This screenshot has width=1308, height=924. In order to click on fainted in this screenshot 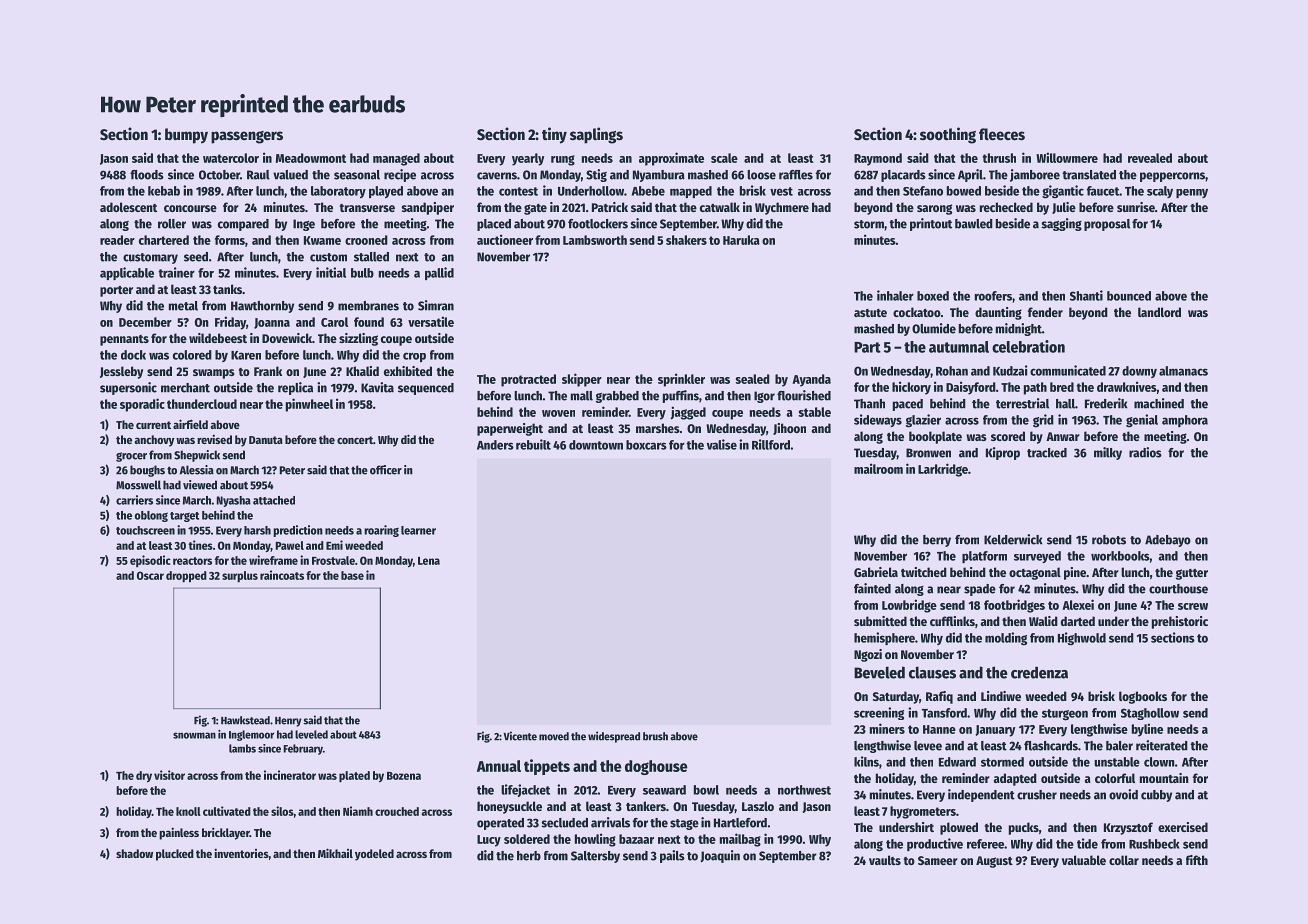, I will do `click(872, 588)`.
